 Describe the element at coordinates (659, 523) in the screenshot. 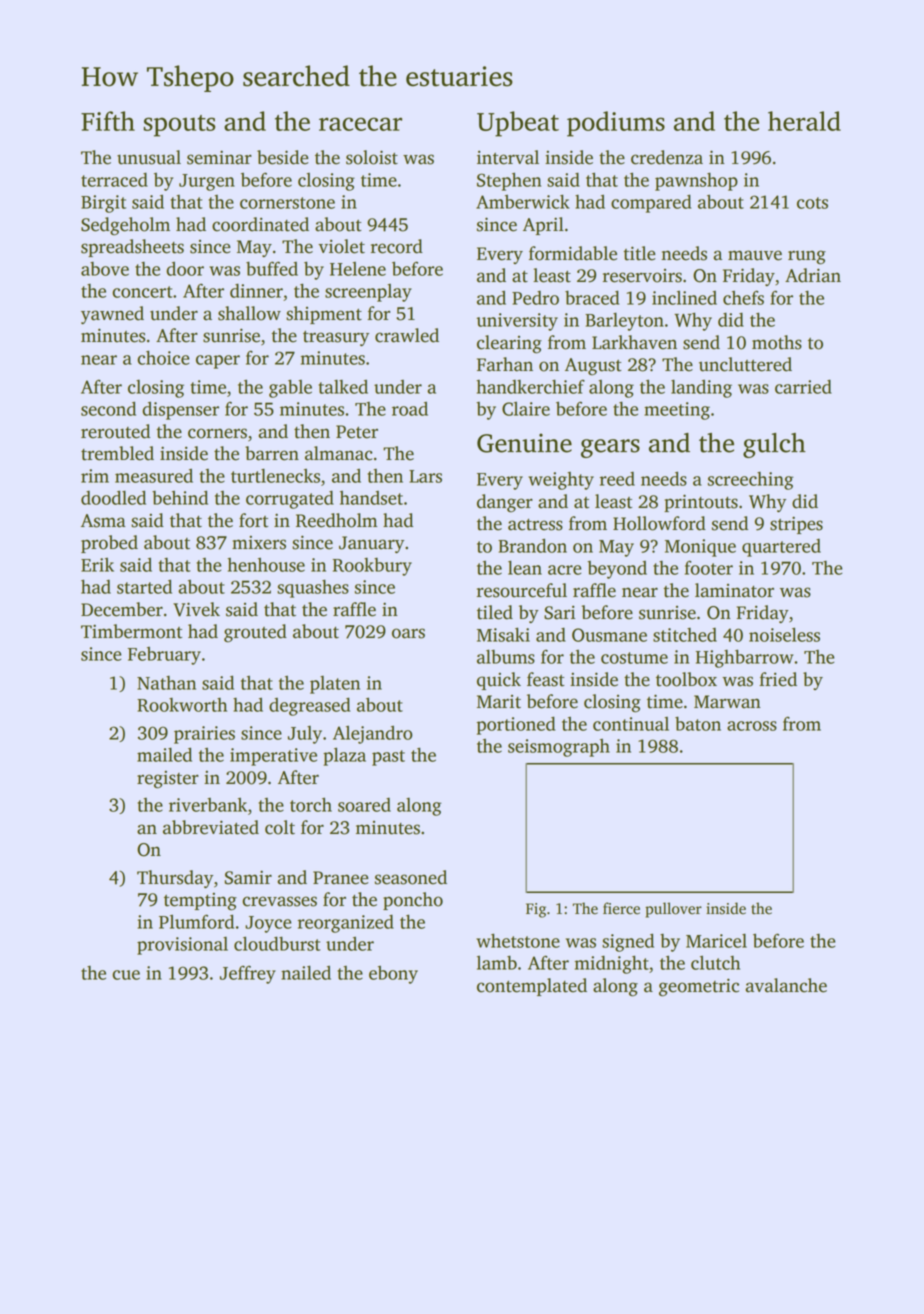

I see `Hollowford` at that location.
